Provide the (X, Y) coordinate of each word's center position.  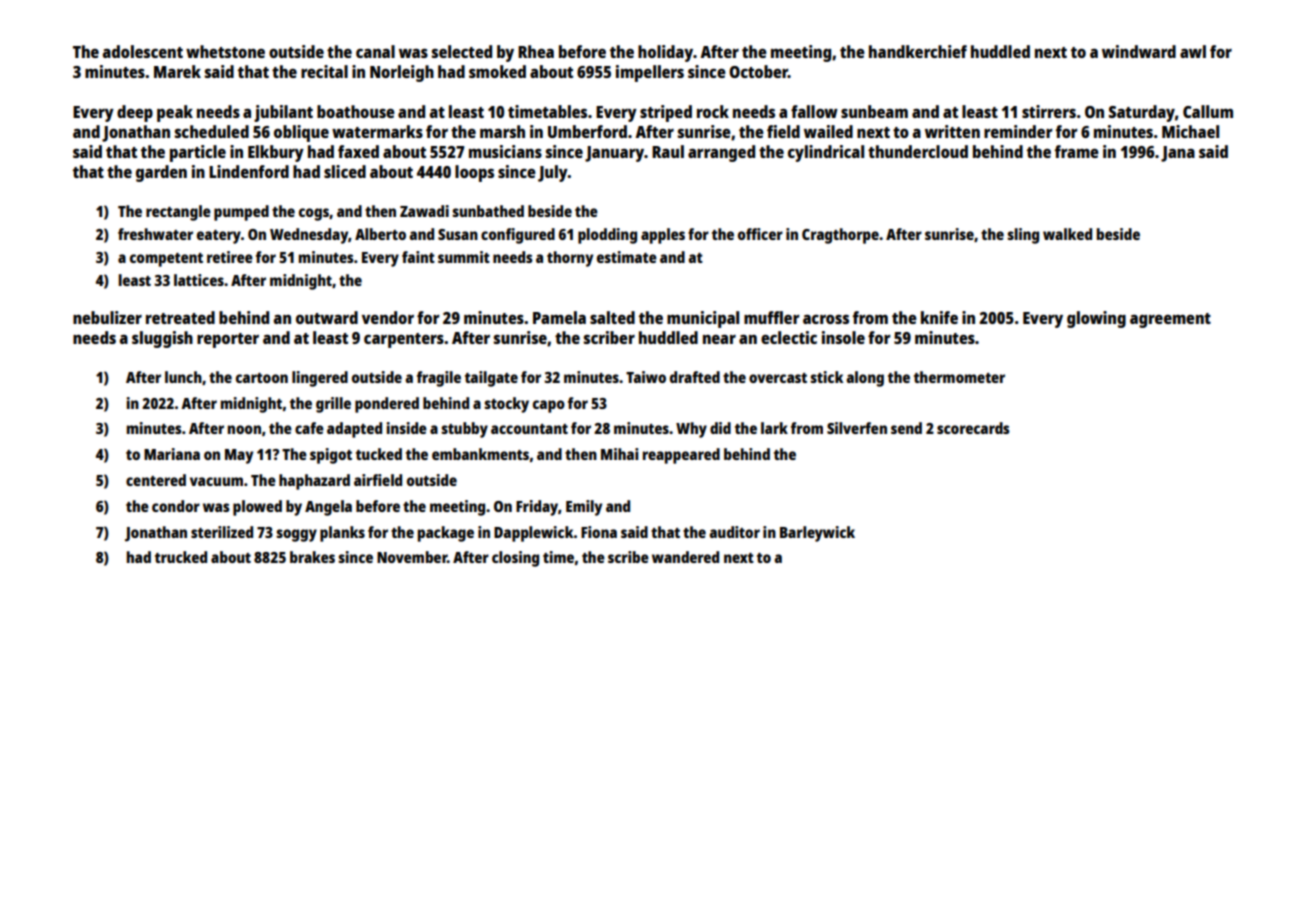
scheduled (212, 131)
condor (176, 506)
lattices (199, 280)
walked (1067, 234)
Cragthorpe (840, 236)
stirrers (1049, 111)
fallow (814, 111)
